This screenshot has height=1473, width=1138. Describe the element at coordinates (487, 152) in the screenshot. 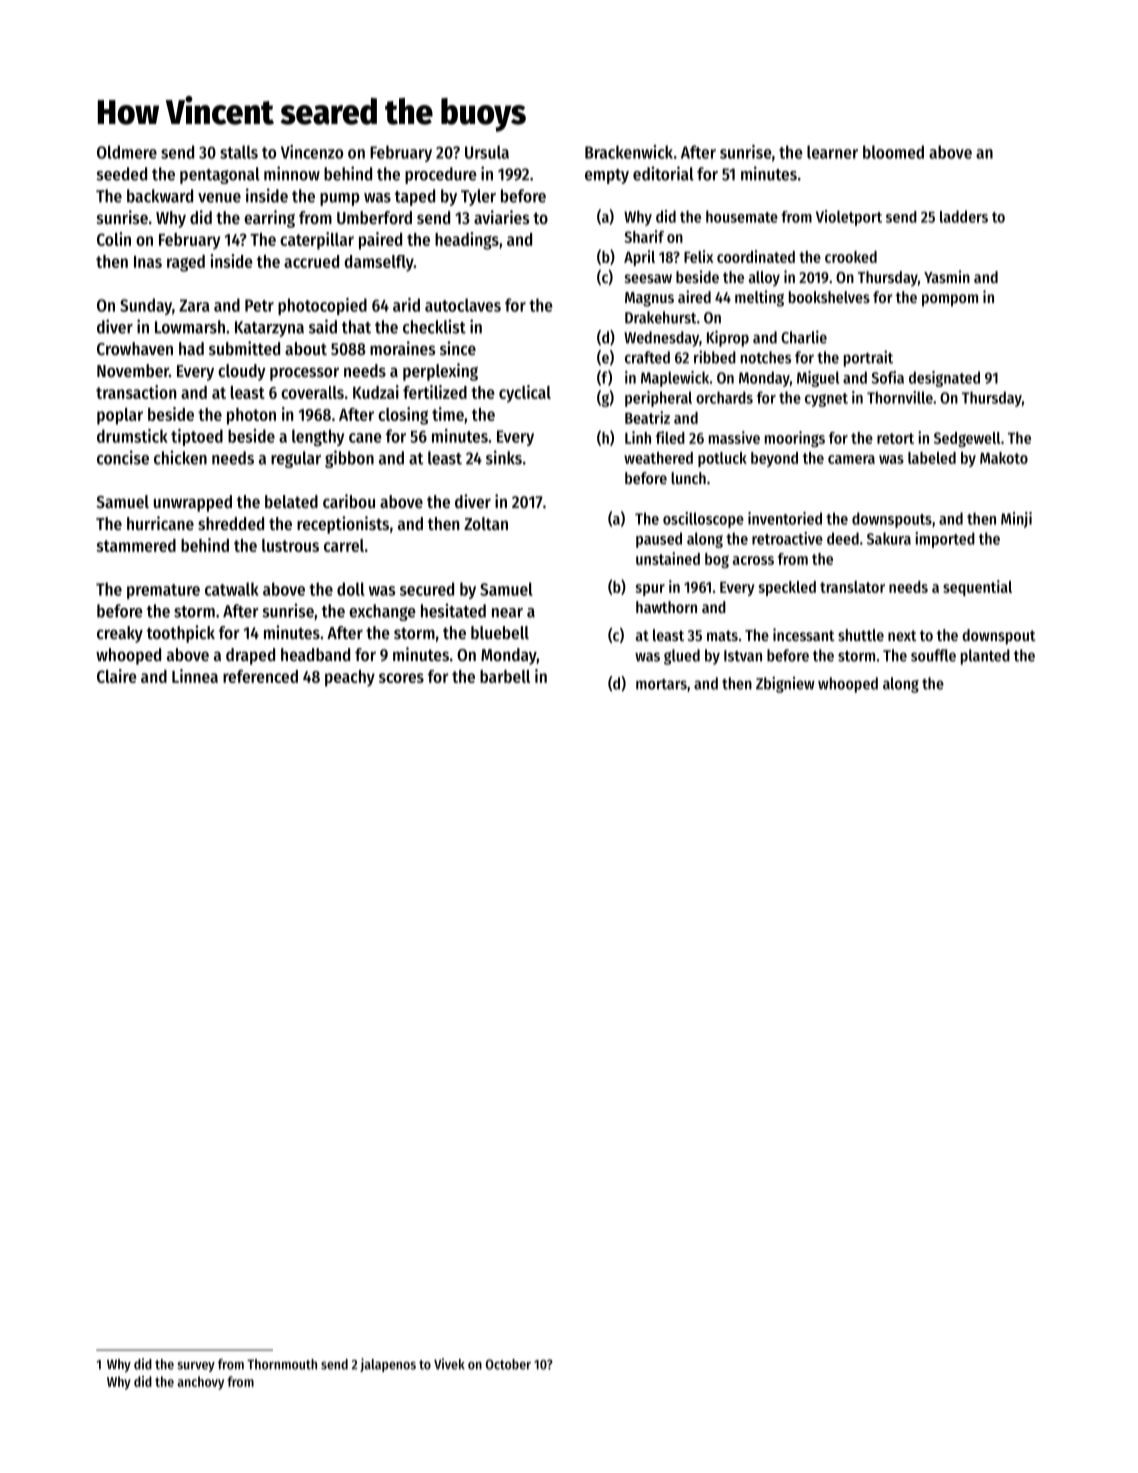

I see `Ursula` at that location.
